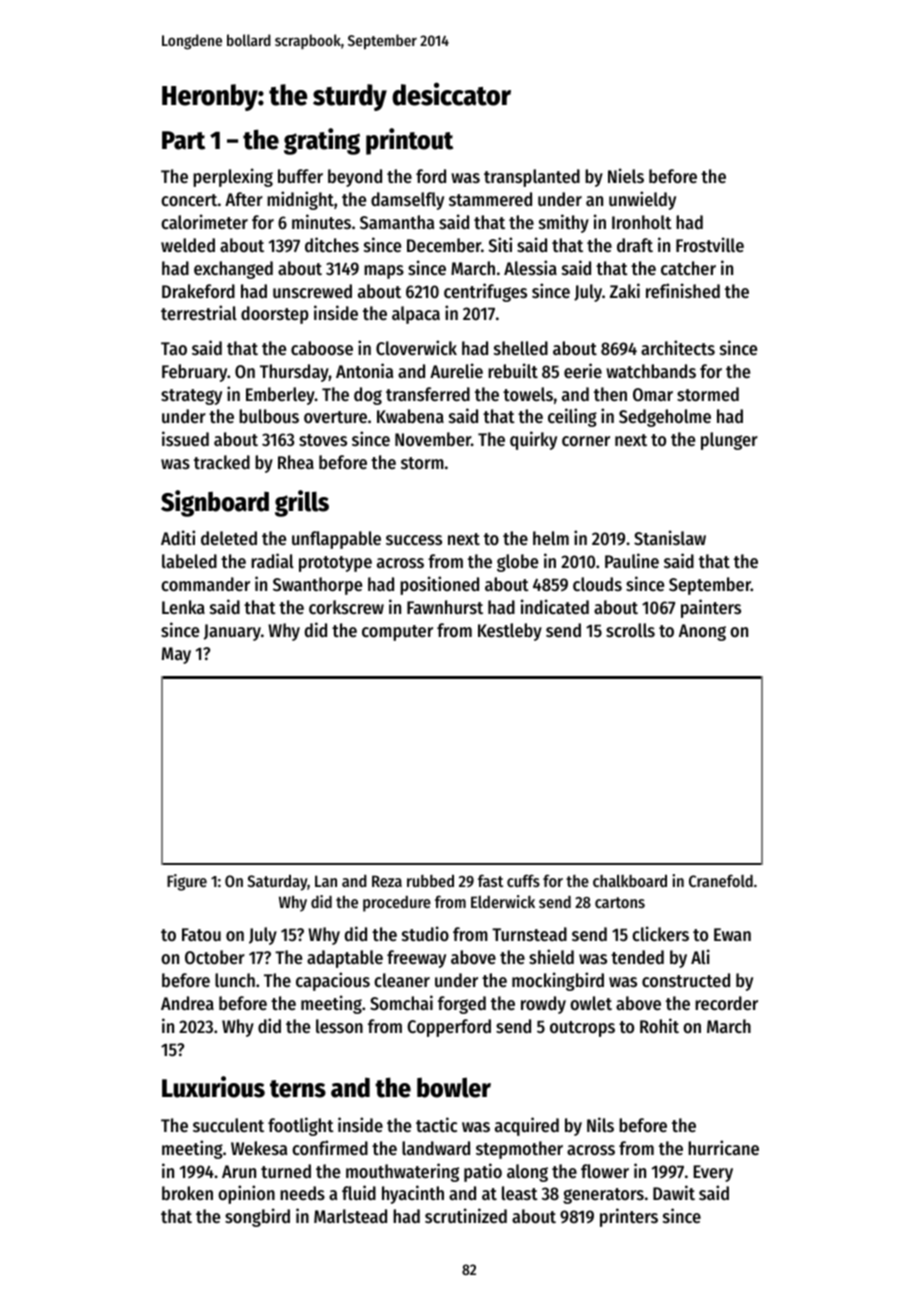 Image resolution: width=924 pixels, height=1311 pixels. I want to click on globe, so click(517, 563).
